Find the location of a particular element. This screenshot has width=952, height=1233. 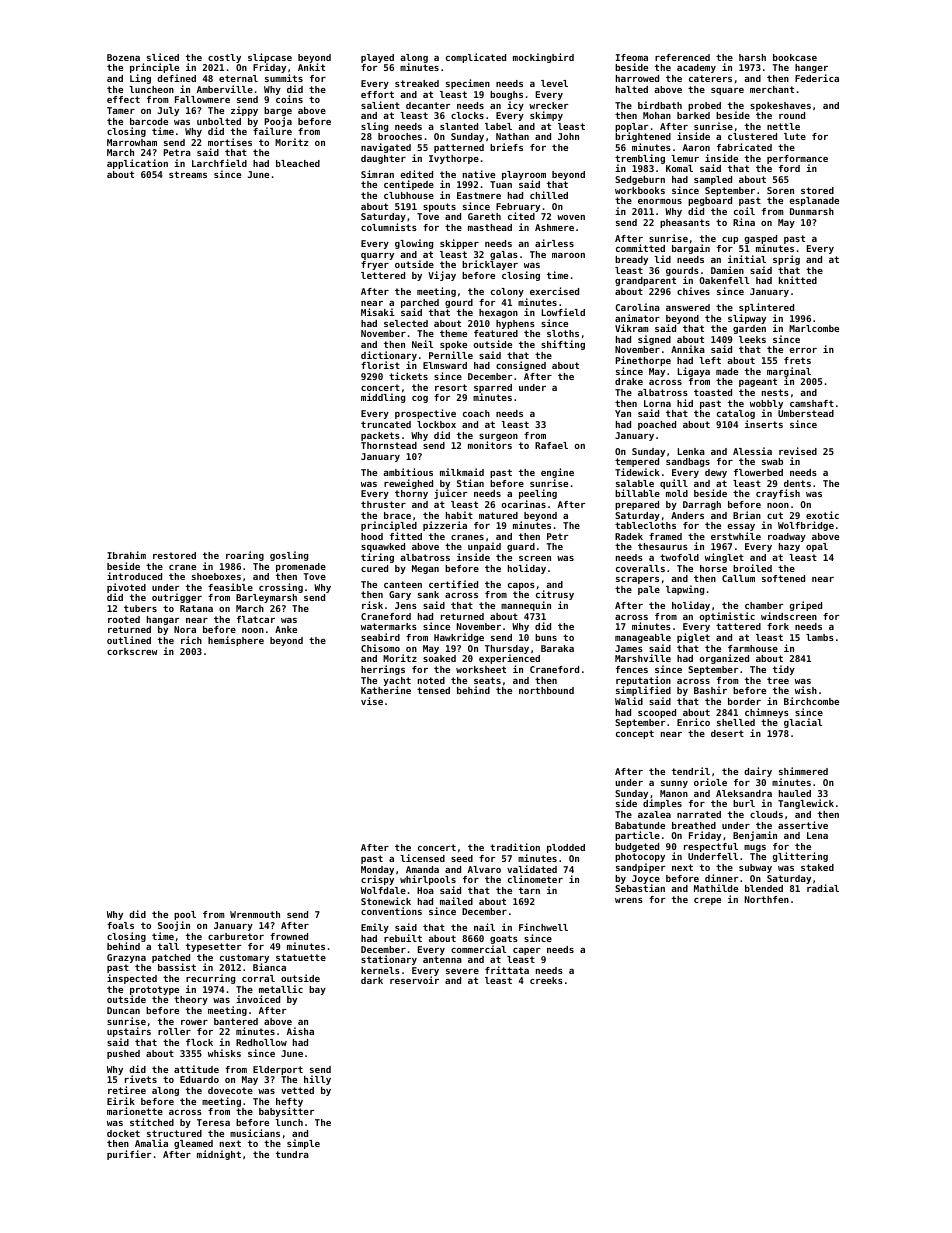

rivets is located at coordinates (141, 1079).
